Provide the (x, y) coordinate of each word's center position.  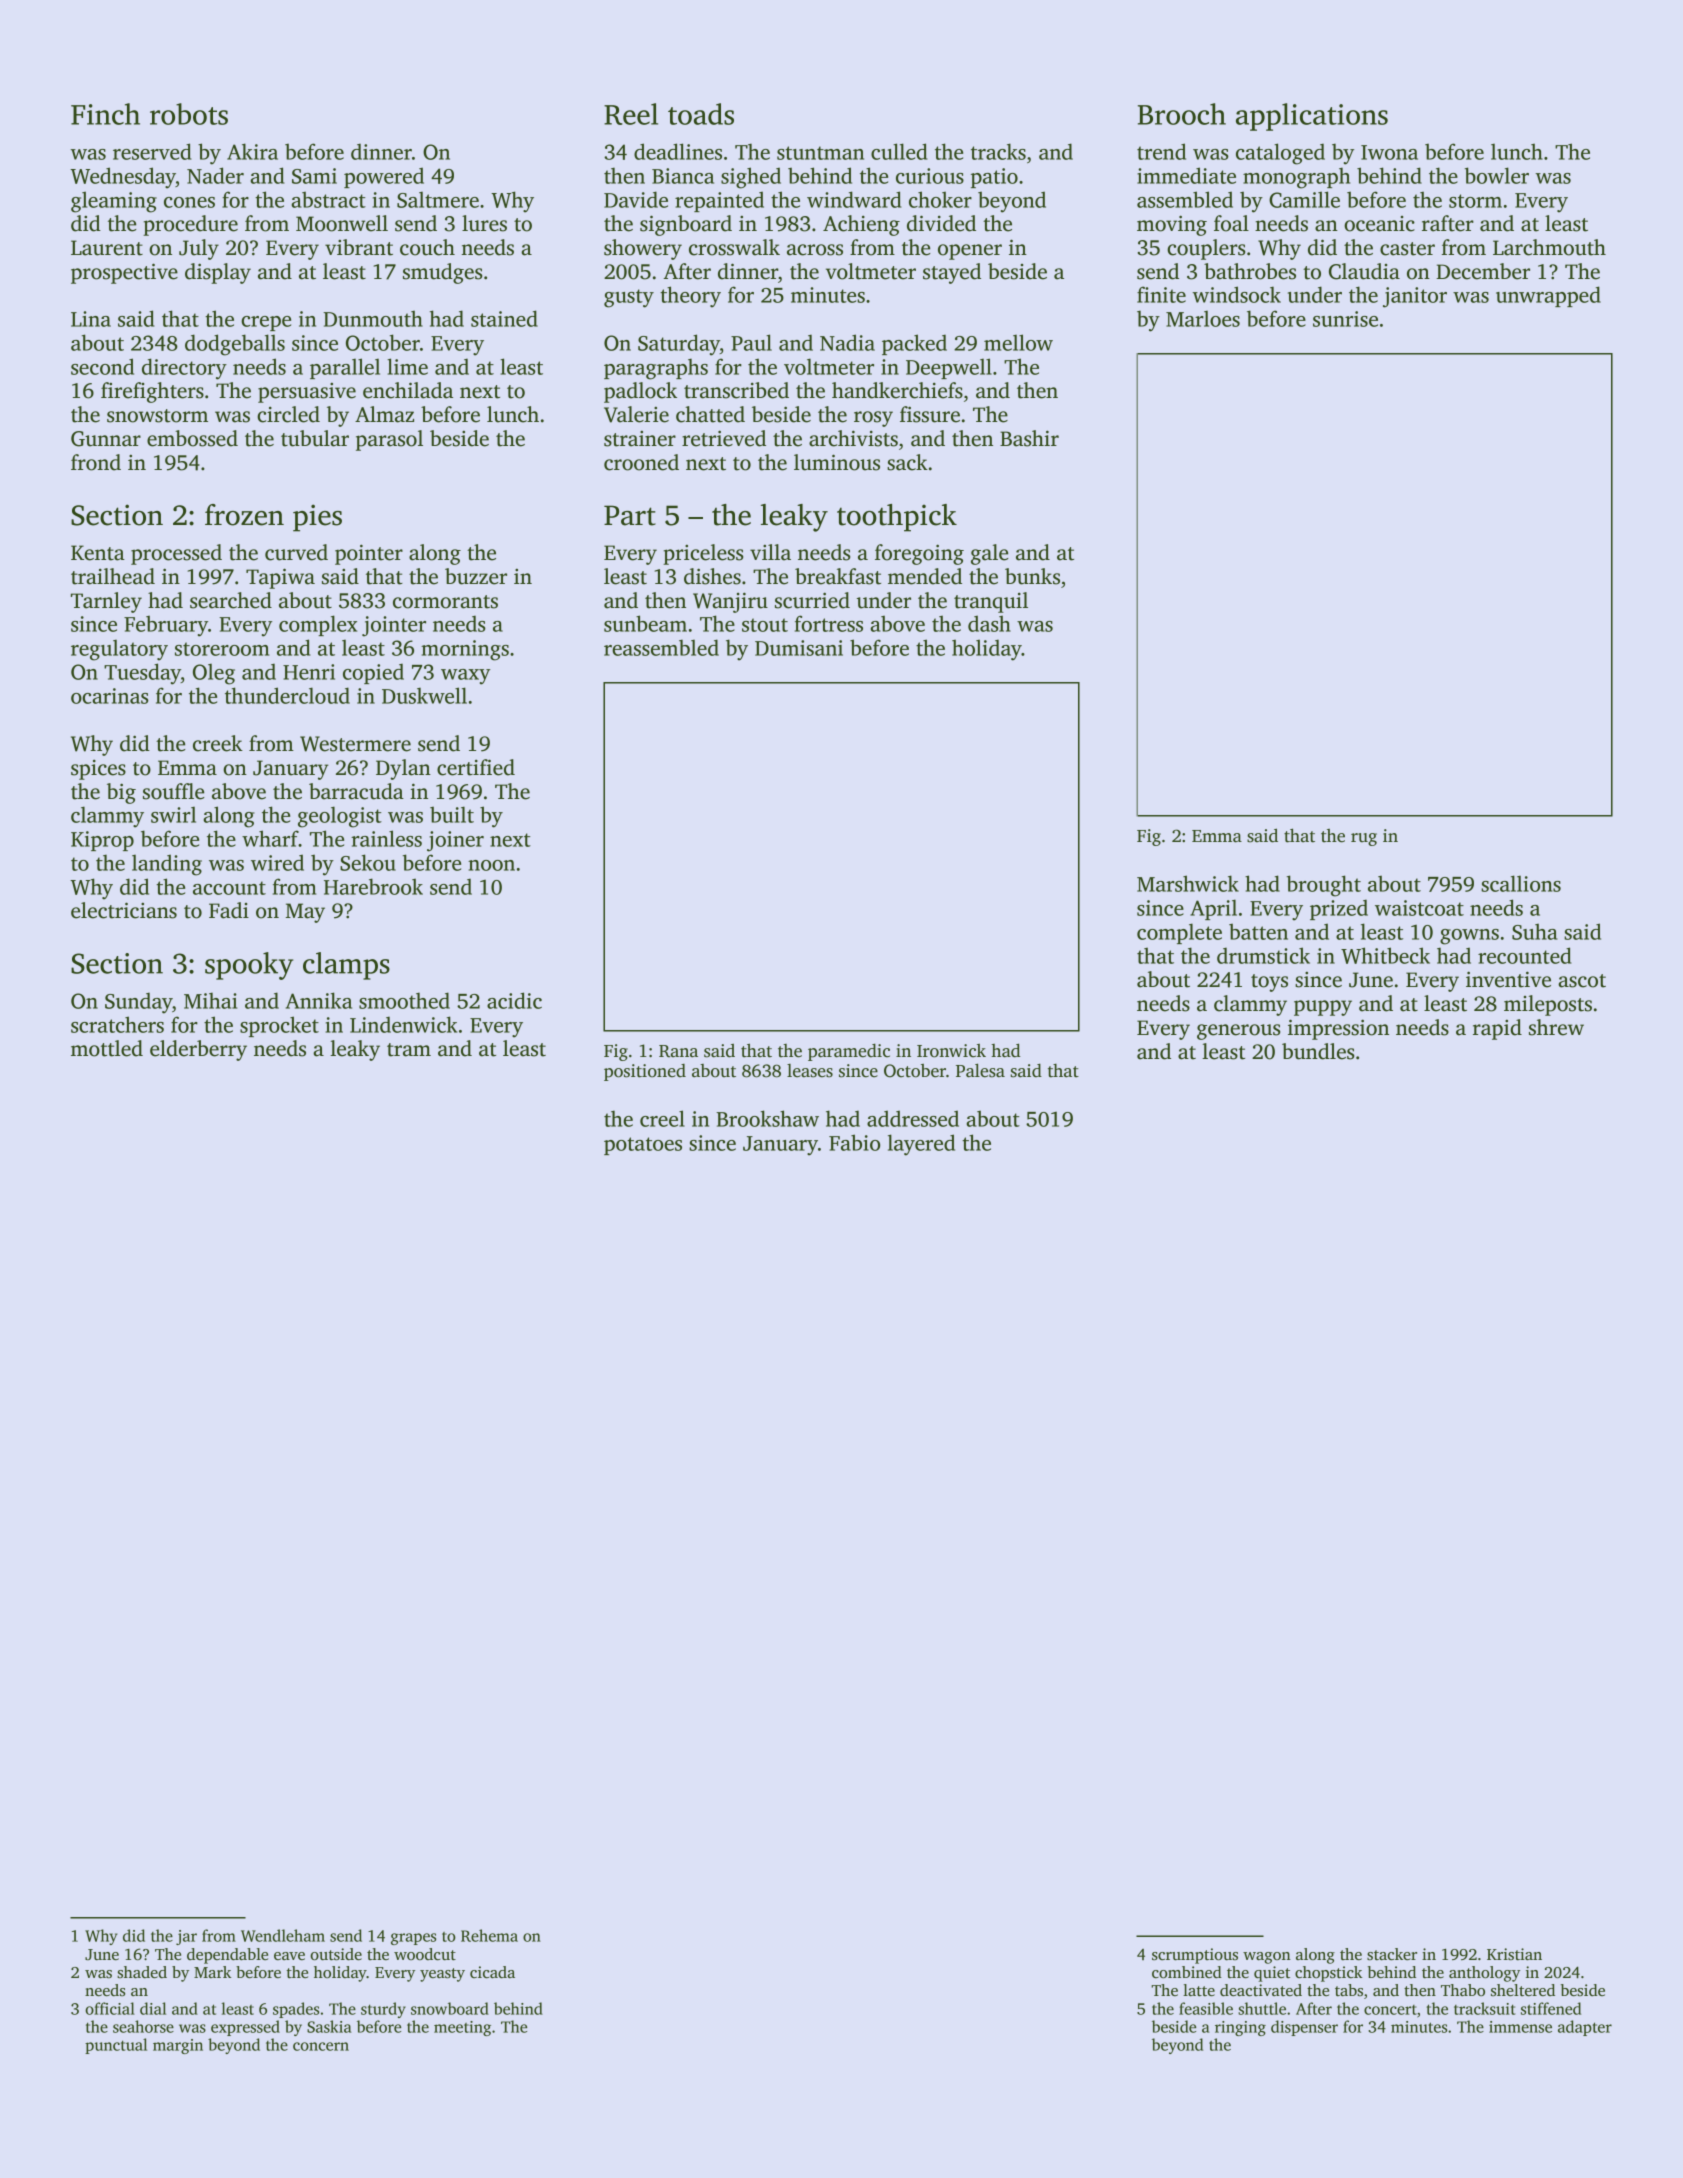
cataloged (1280, 154)
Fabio (854, 1142)
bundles (1318, 1051)
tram (409, 1050)
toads (701, 114)
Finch (105, 114)
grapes (413, 1939)
